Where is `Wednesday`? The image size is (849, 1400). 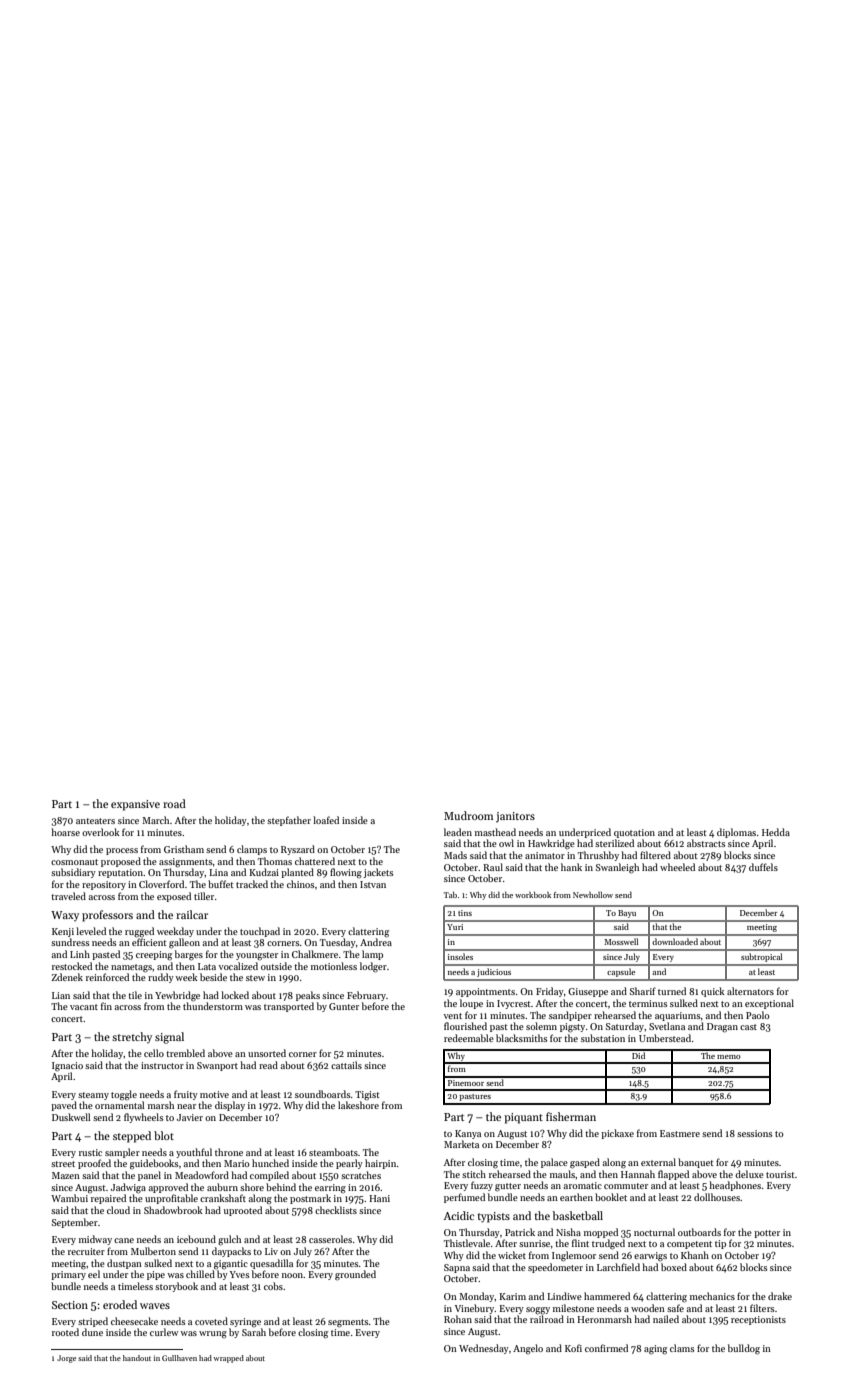 Wednesday is located at coordinates (484, 1349).
